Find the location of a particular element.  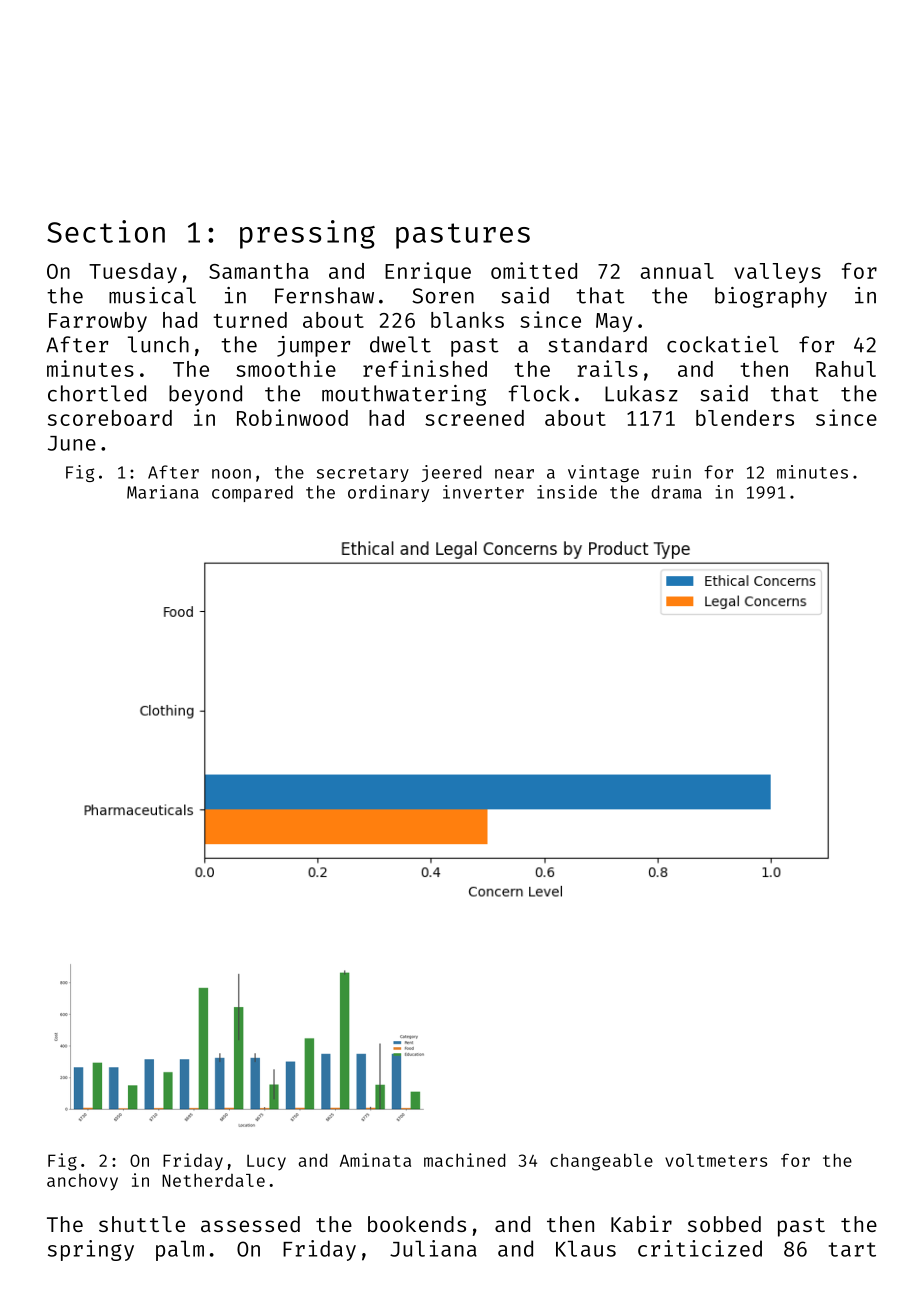

inside is located at coordinates (567, 492).
